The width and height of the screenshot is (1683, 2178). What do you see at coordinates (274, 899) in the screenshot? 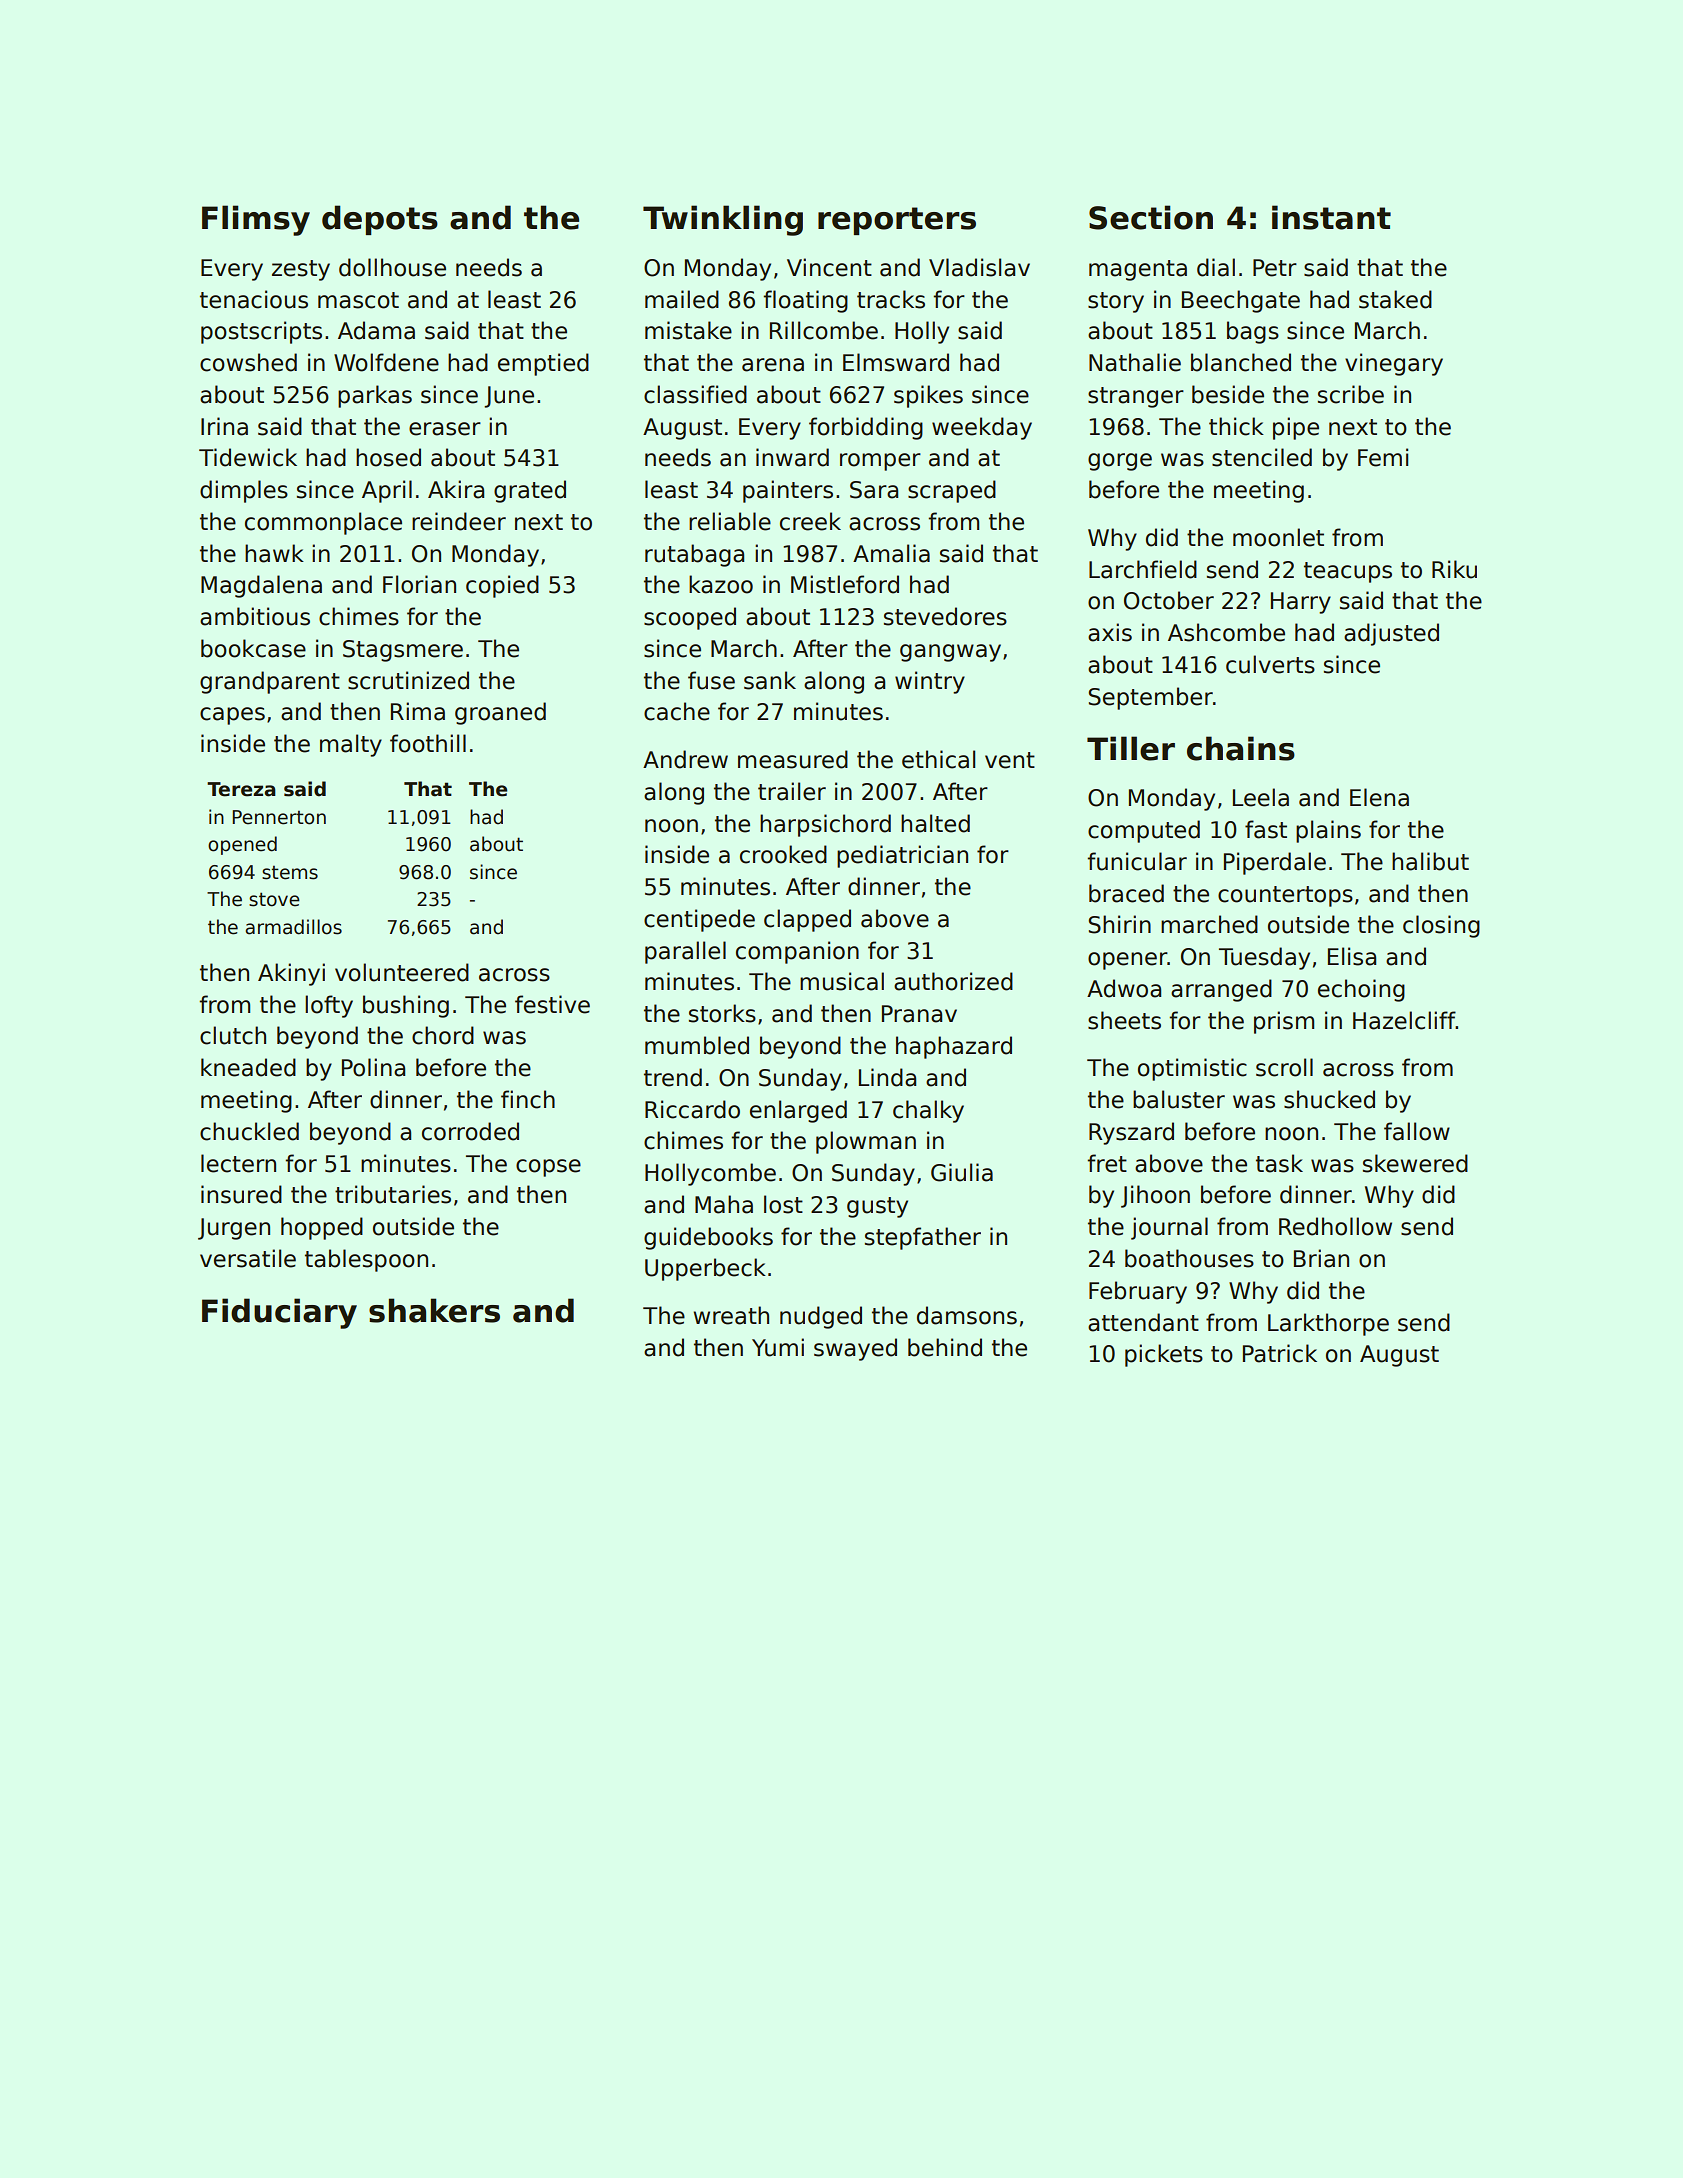
I see `stove` at bounding box center [274, 899].
